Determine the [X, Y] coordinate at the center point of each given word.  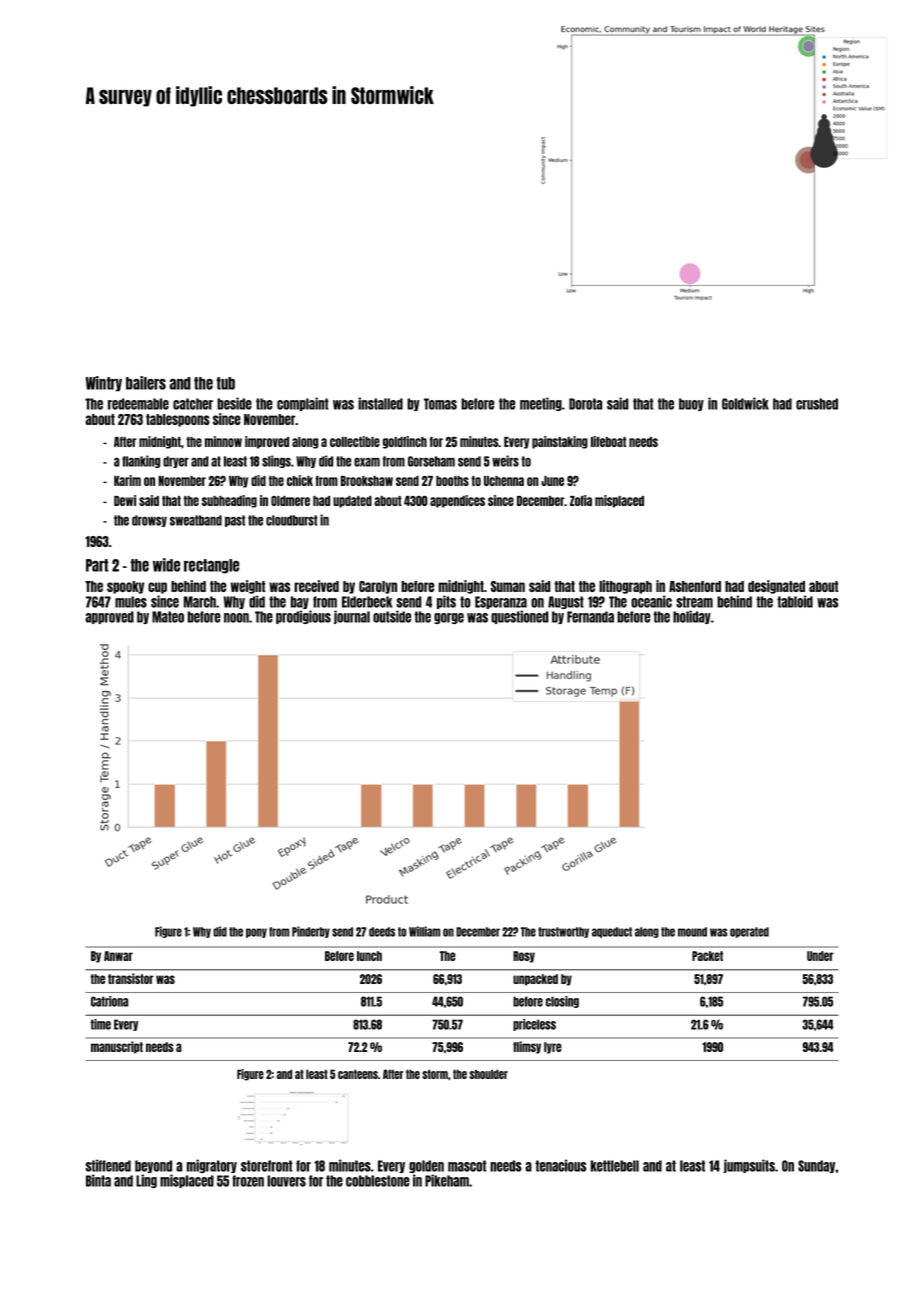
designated [776, 587]
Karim [127, 480]
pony [256, 933]
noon [236, 618]
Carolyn [378, 587]
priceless [534, 1025]
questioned [520, 617]
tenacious [560, 1165]
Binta [98, 1180]
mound [692, 932]
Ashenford [695, 586]
